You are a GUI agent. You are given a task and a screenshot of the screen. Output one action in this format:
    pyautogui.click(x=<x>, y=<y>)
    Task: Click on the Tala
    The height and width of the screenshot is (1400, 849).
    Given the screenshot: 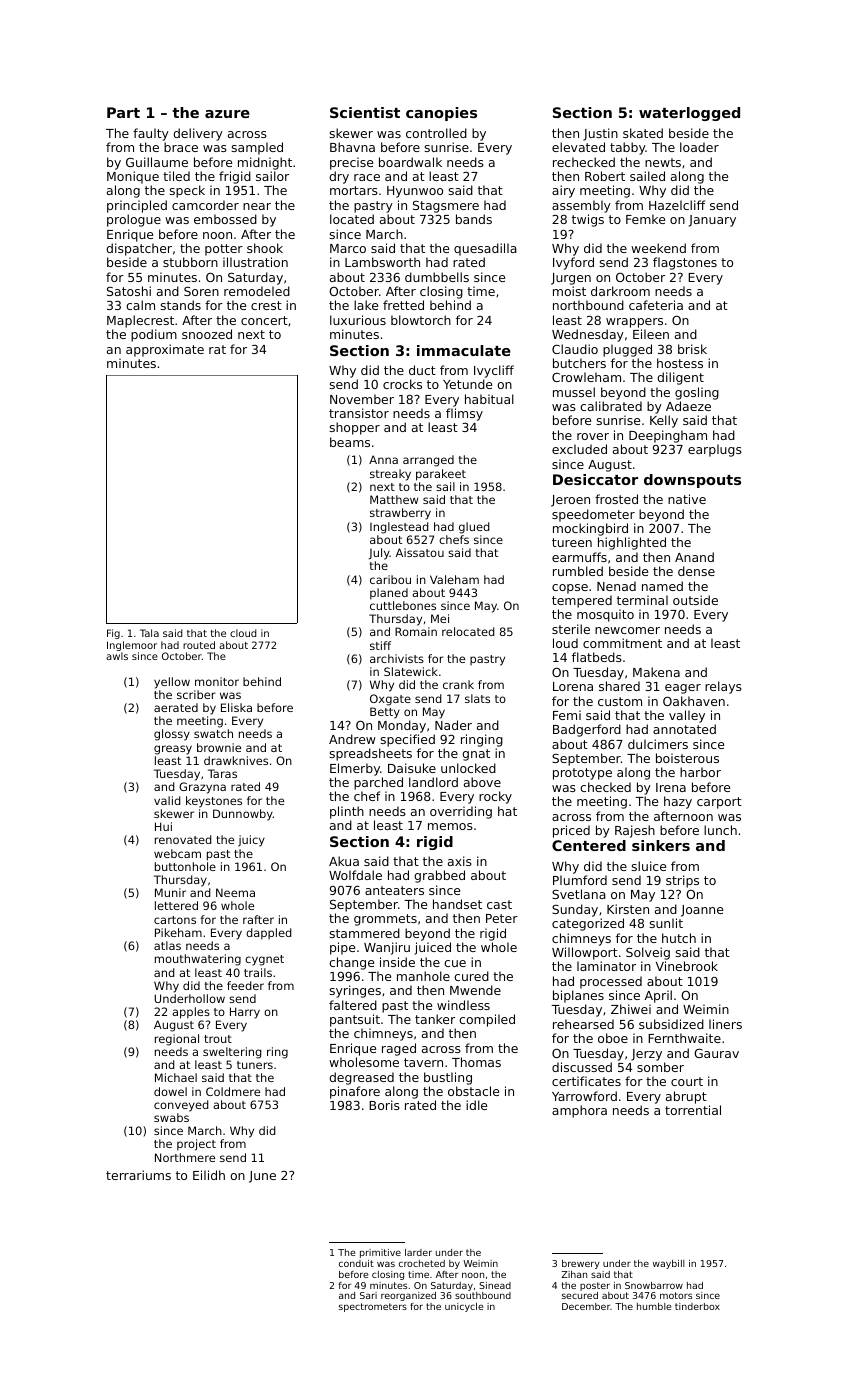 What is the action you would take?
    pyautogui.click(x=149, y=633)
